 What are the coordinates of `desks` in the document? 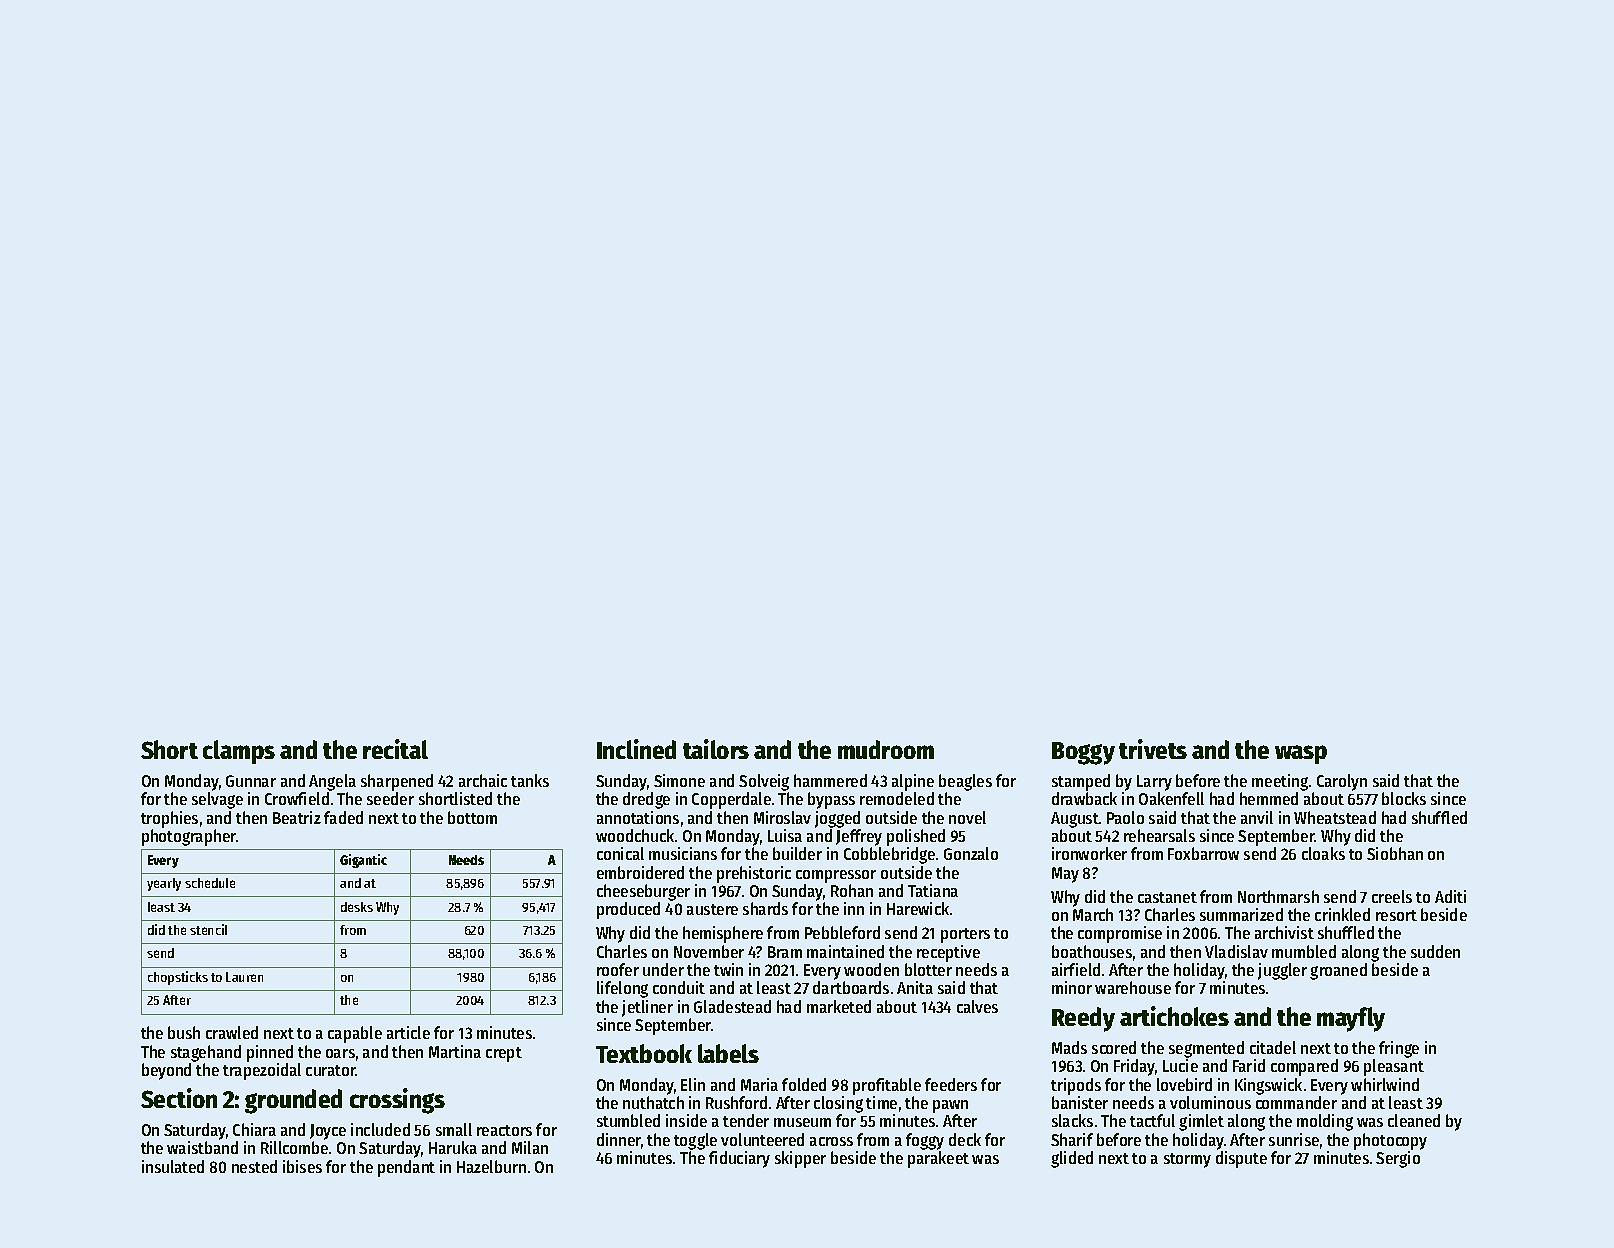 It's located at (357, 907).
